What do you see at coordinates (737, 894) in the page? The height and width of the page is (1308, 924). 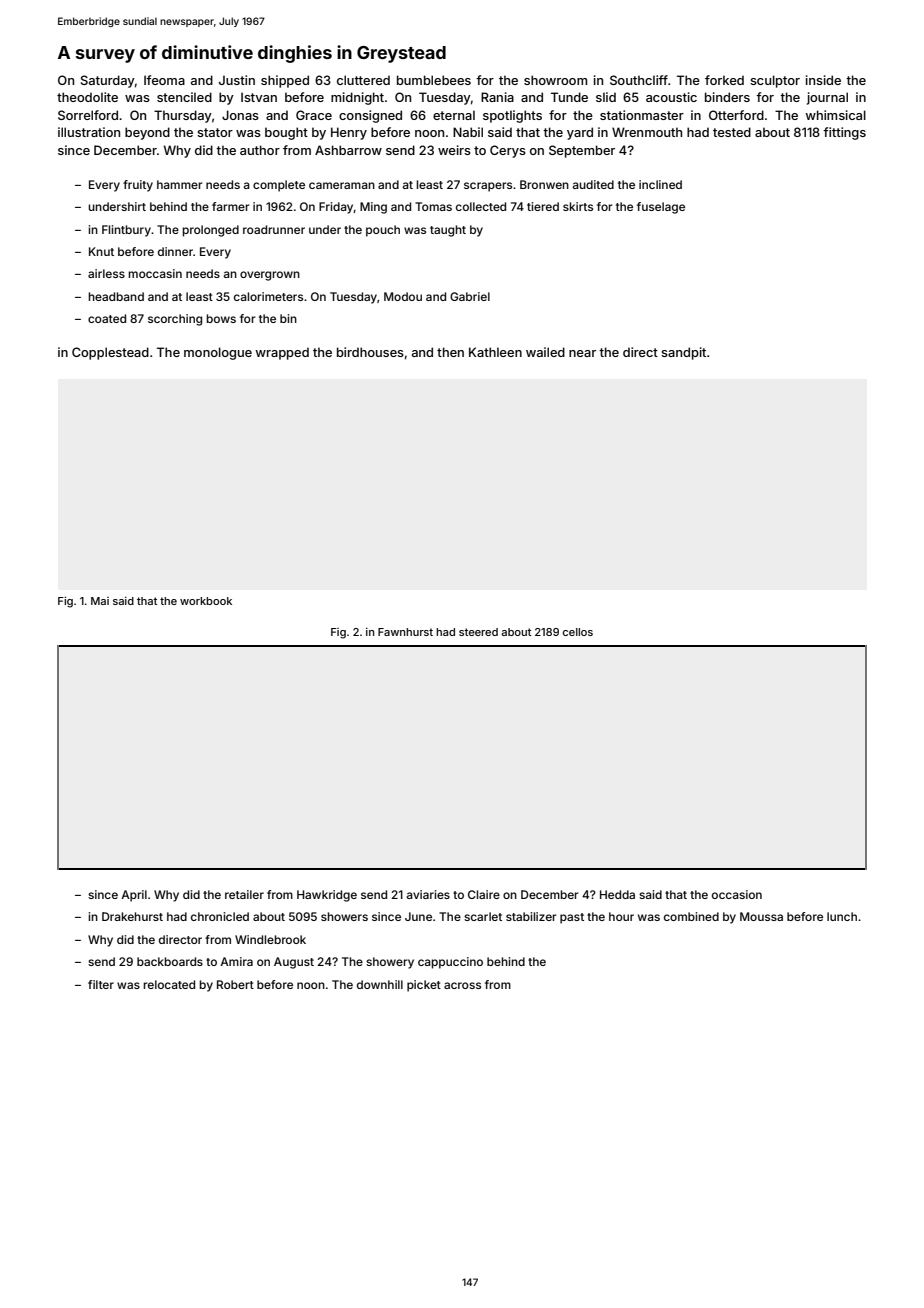 I see `occasion` at bounding box center [737, 894].
